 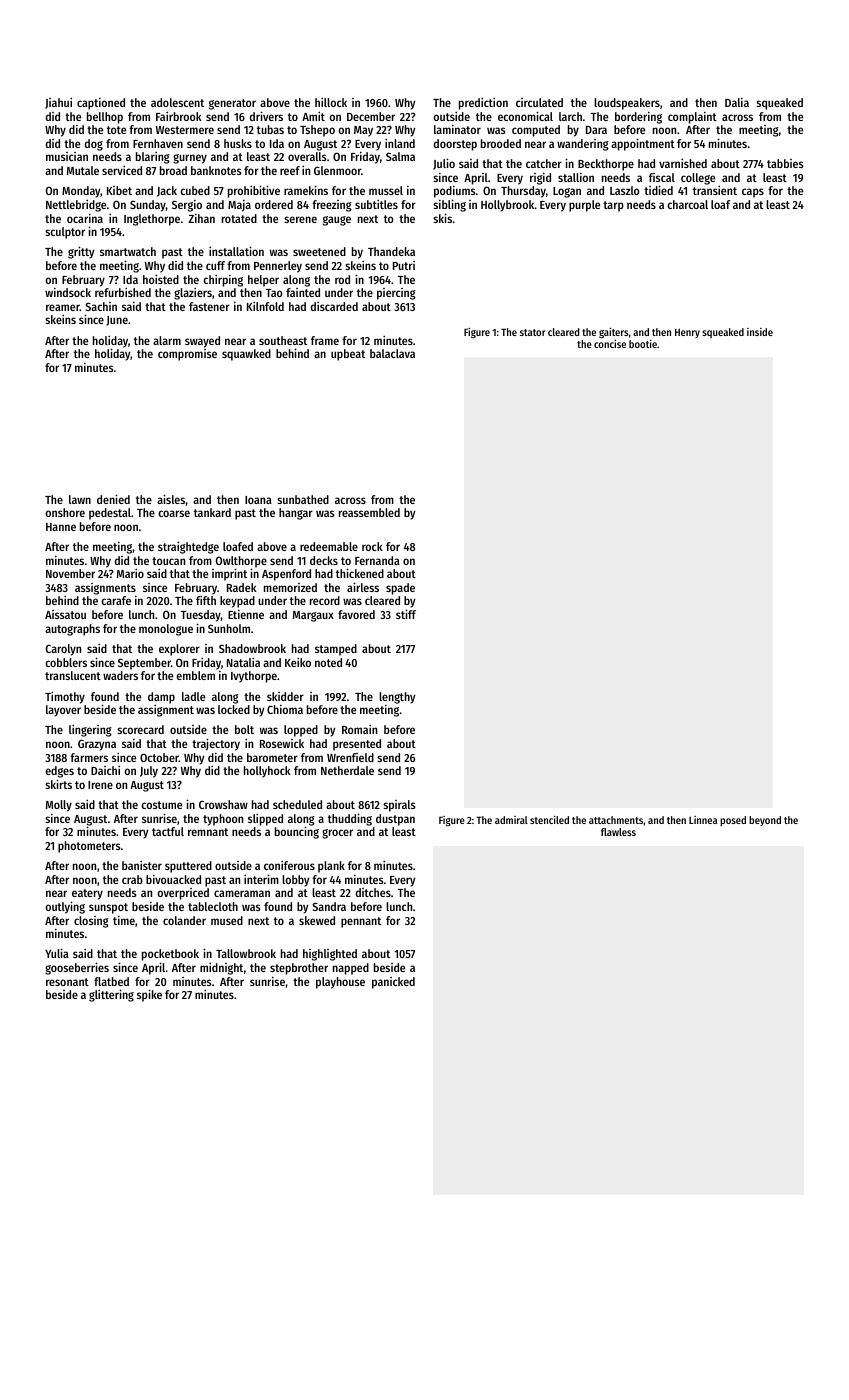 I want to click on fifth, so click(x=206, y=600).
